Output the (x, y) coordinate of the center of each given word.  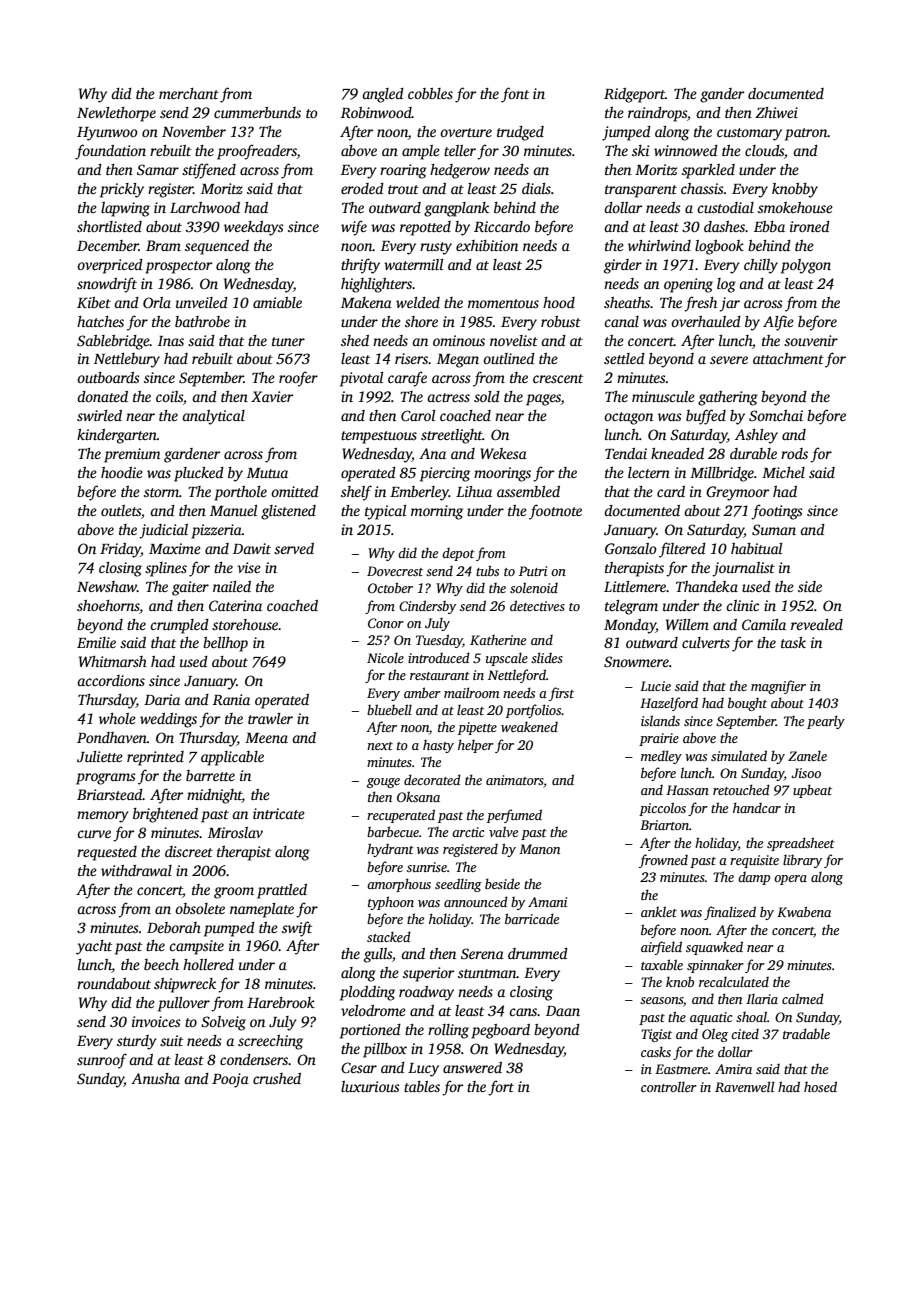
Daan (563, 1011)
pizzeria (216, 531)
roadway (426, 993)
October (390, 587)
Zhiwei (776, 112)
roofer (298, 379)
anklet (659, 911)
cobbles (430, 93)
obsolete (200, 908)
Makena (366, 302)
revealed (817, 624)
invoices (156, 1021)
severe (729, 360)
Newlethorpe (116, 114)
